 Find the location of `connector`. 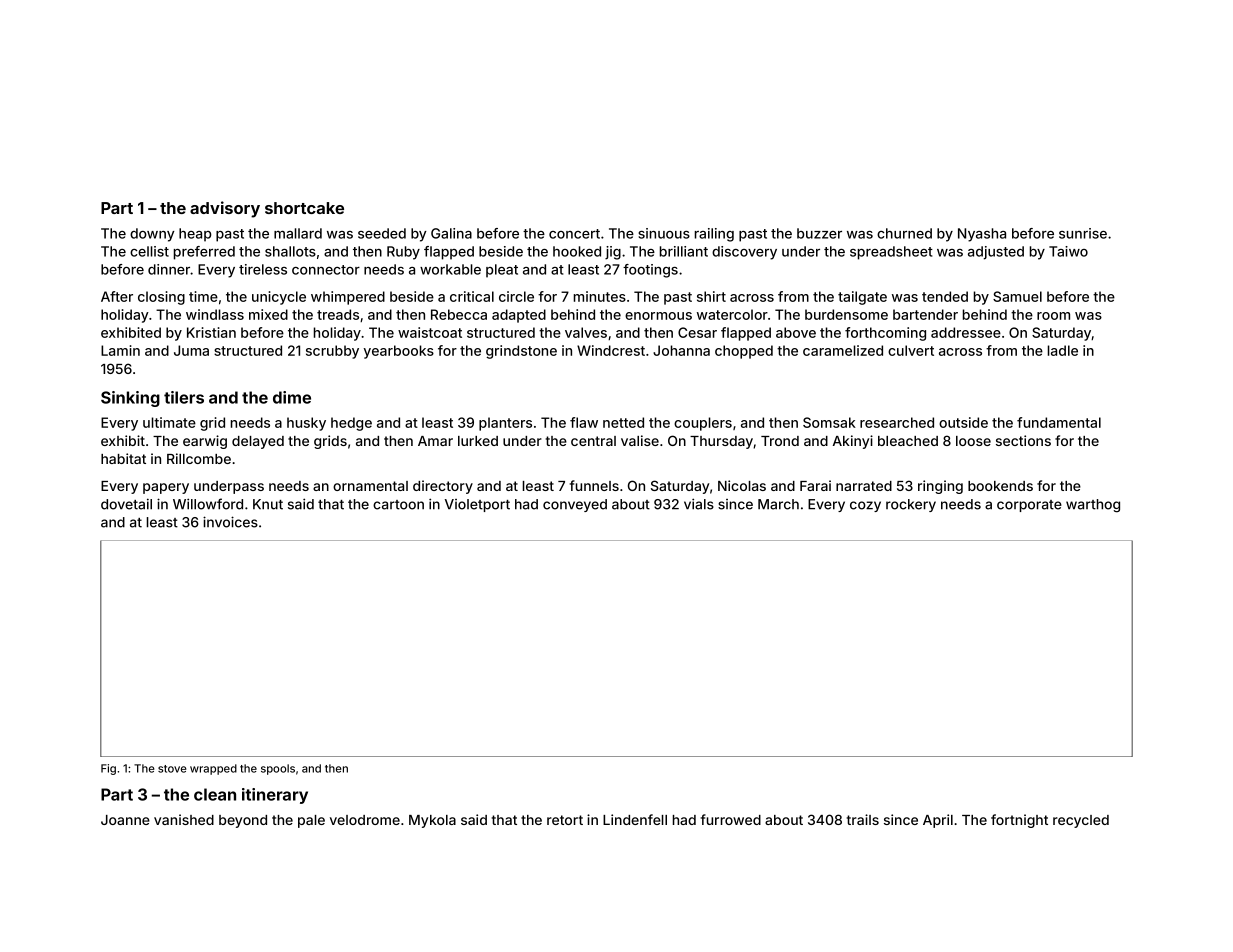

connector is located at coordinates (326, 270).
